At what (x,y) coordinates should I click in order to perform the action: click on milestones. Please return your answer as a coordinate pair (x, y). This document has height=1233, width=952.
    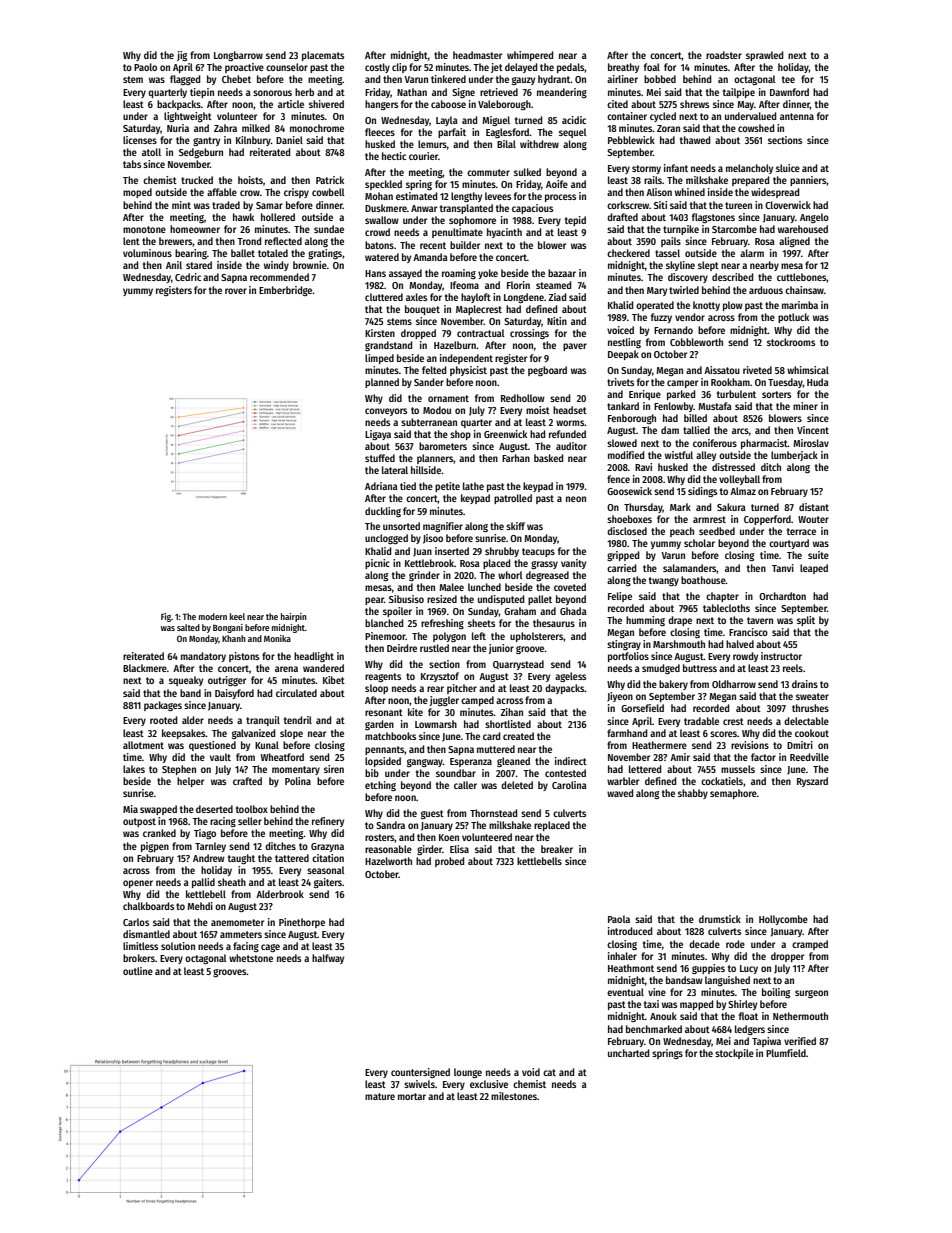
    Looking at the image, I should click on (514, 1096).
